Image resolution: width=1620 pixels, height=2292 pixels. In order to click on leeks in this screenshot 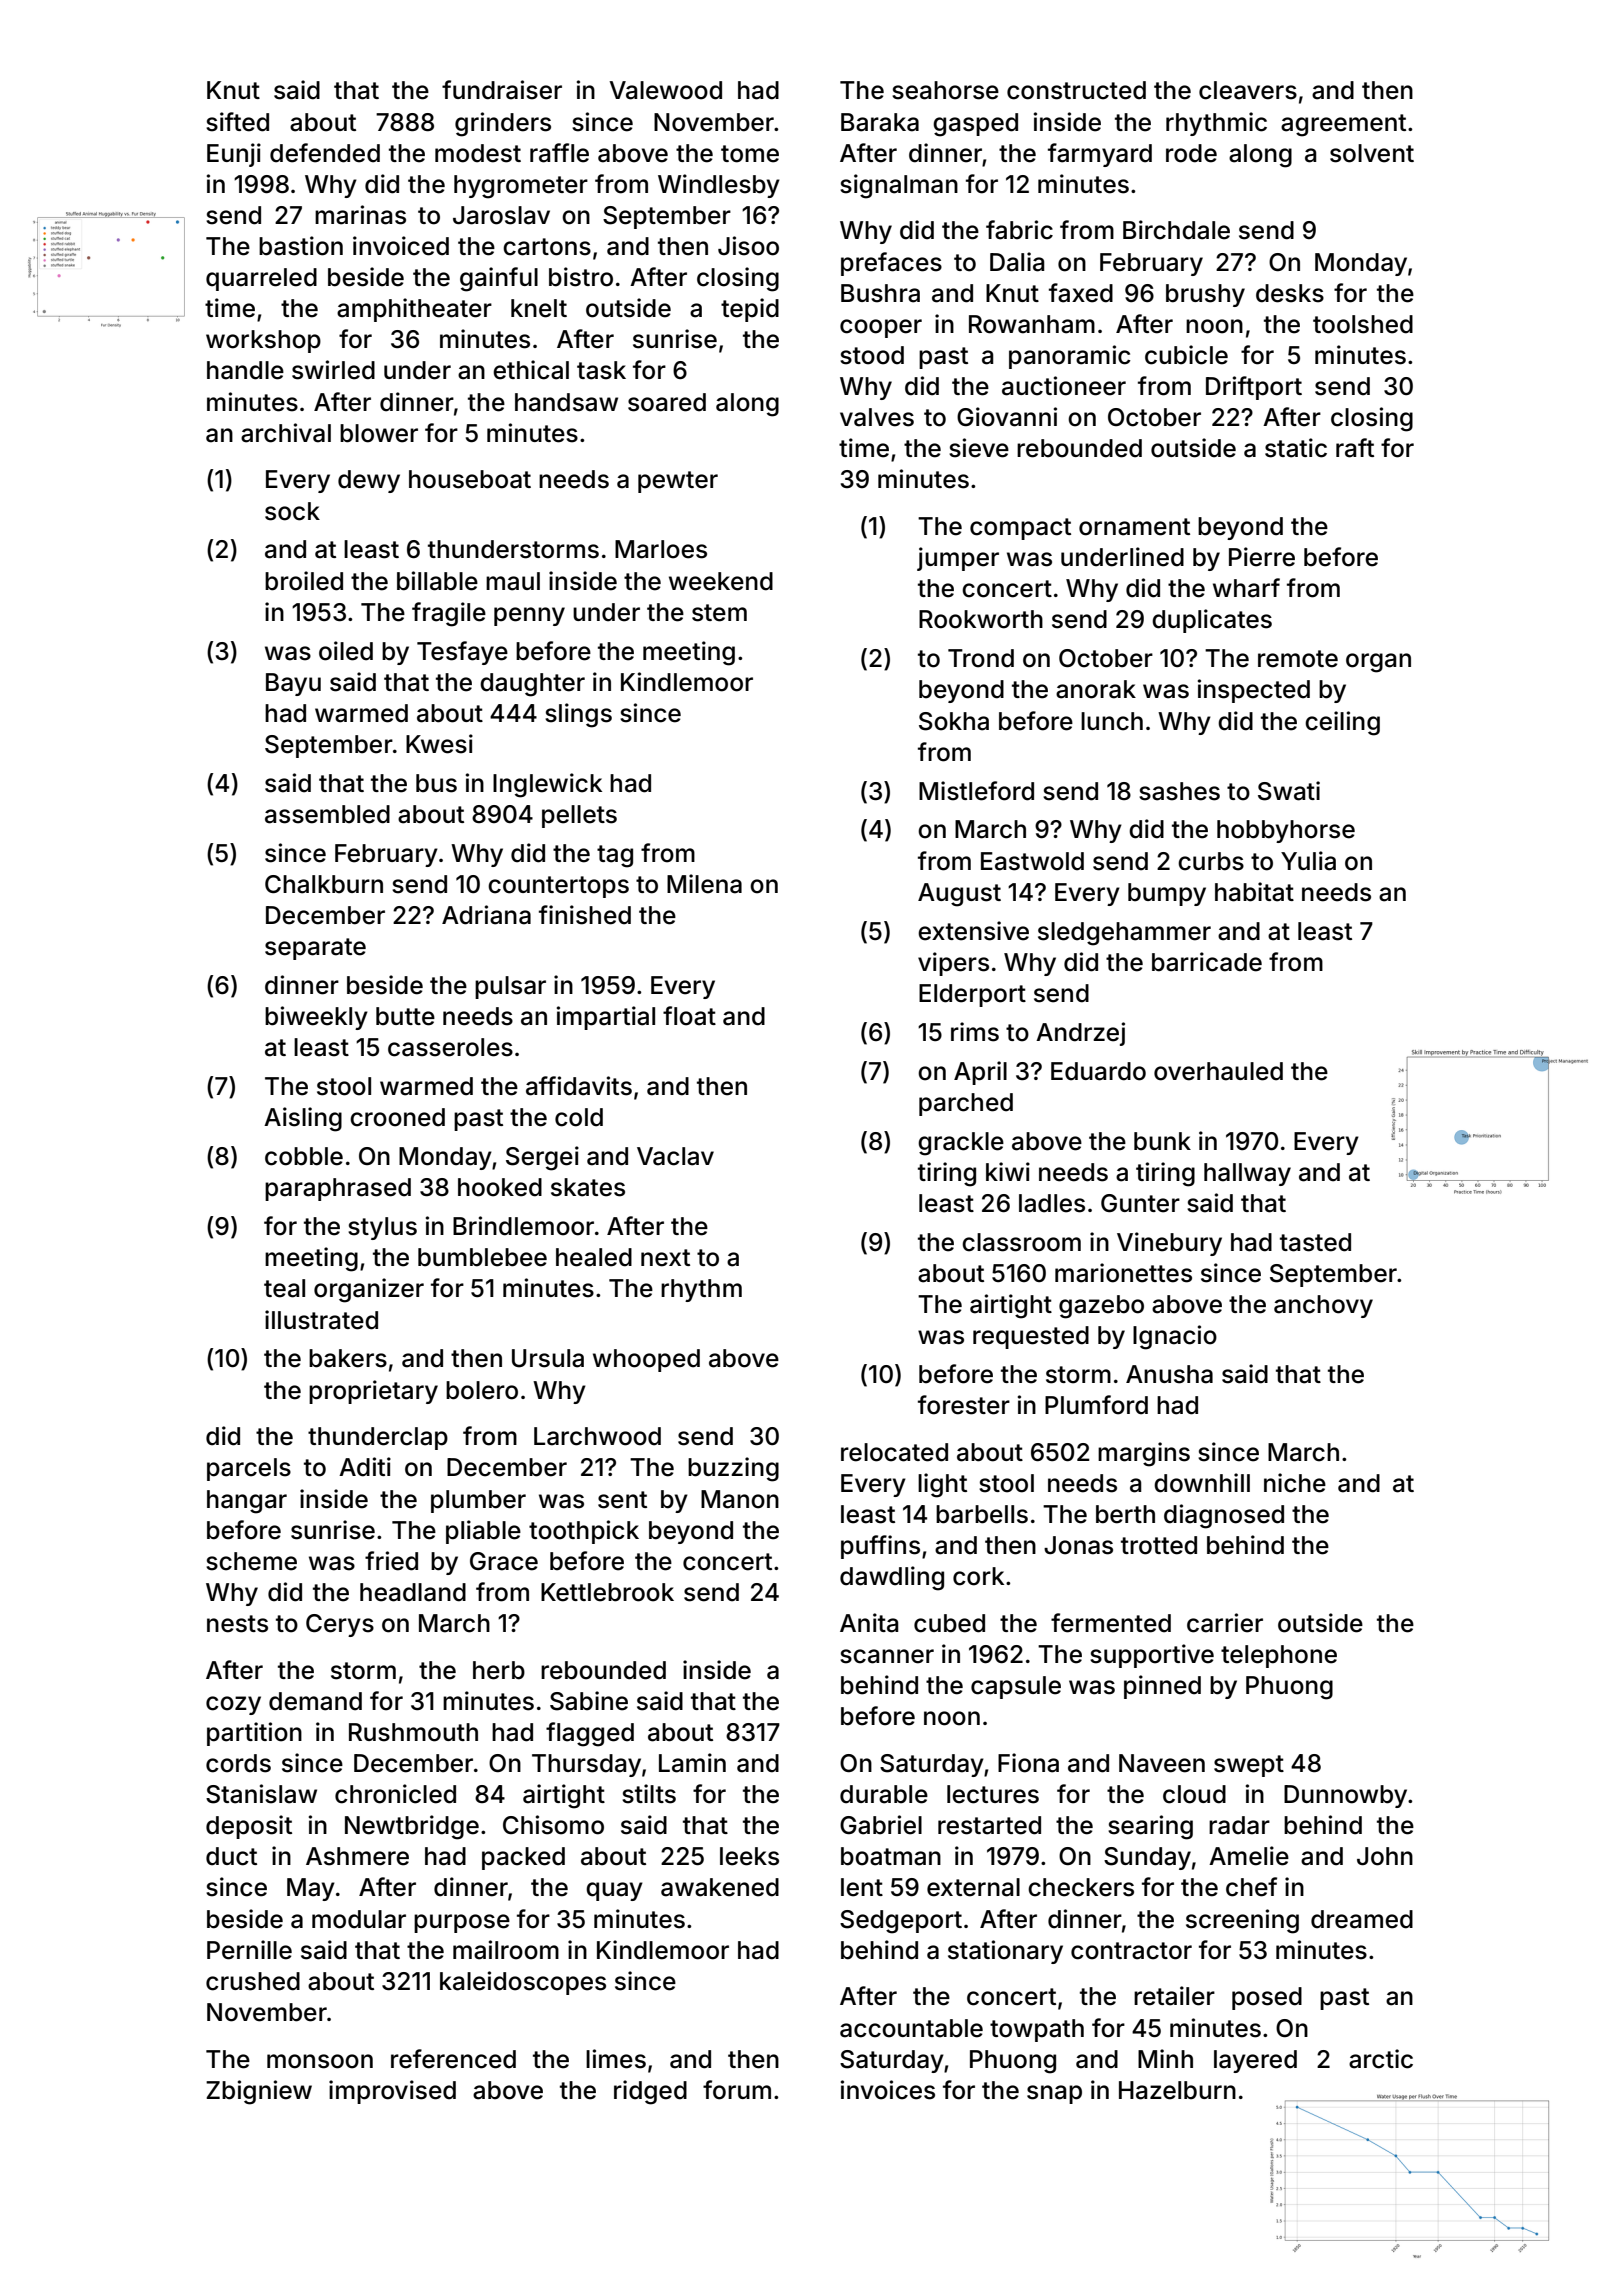, I will do `click(749, 1856)`.
